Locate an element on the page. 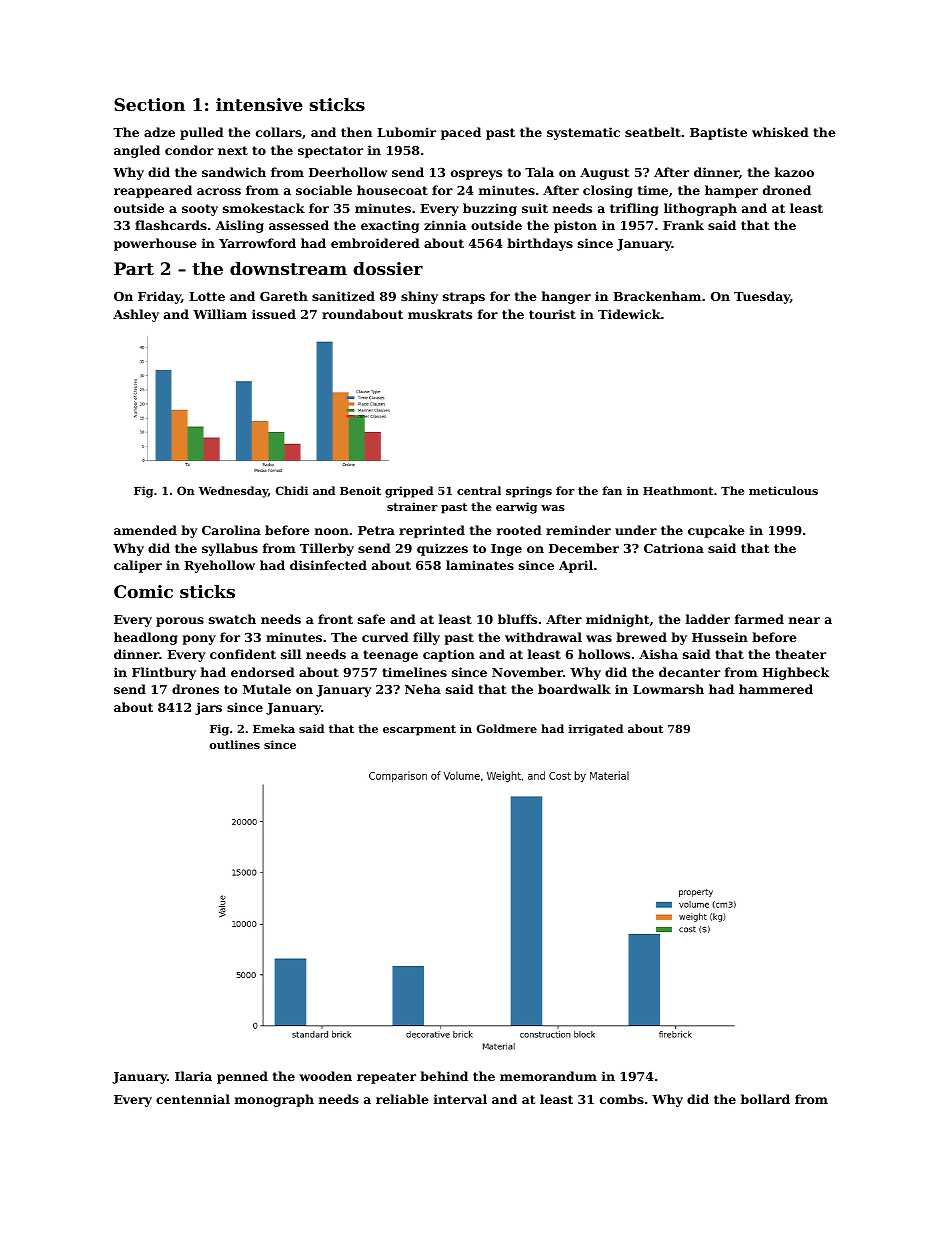 This page has height=1233, width=952. combs is located at coordinates (622, 1099).
